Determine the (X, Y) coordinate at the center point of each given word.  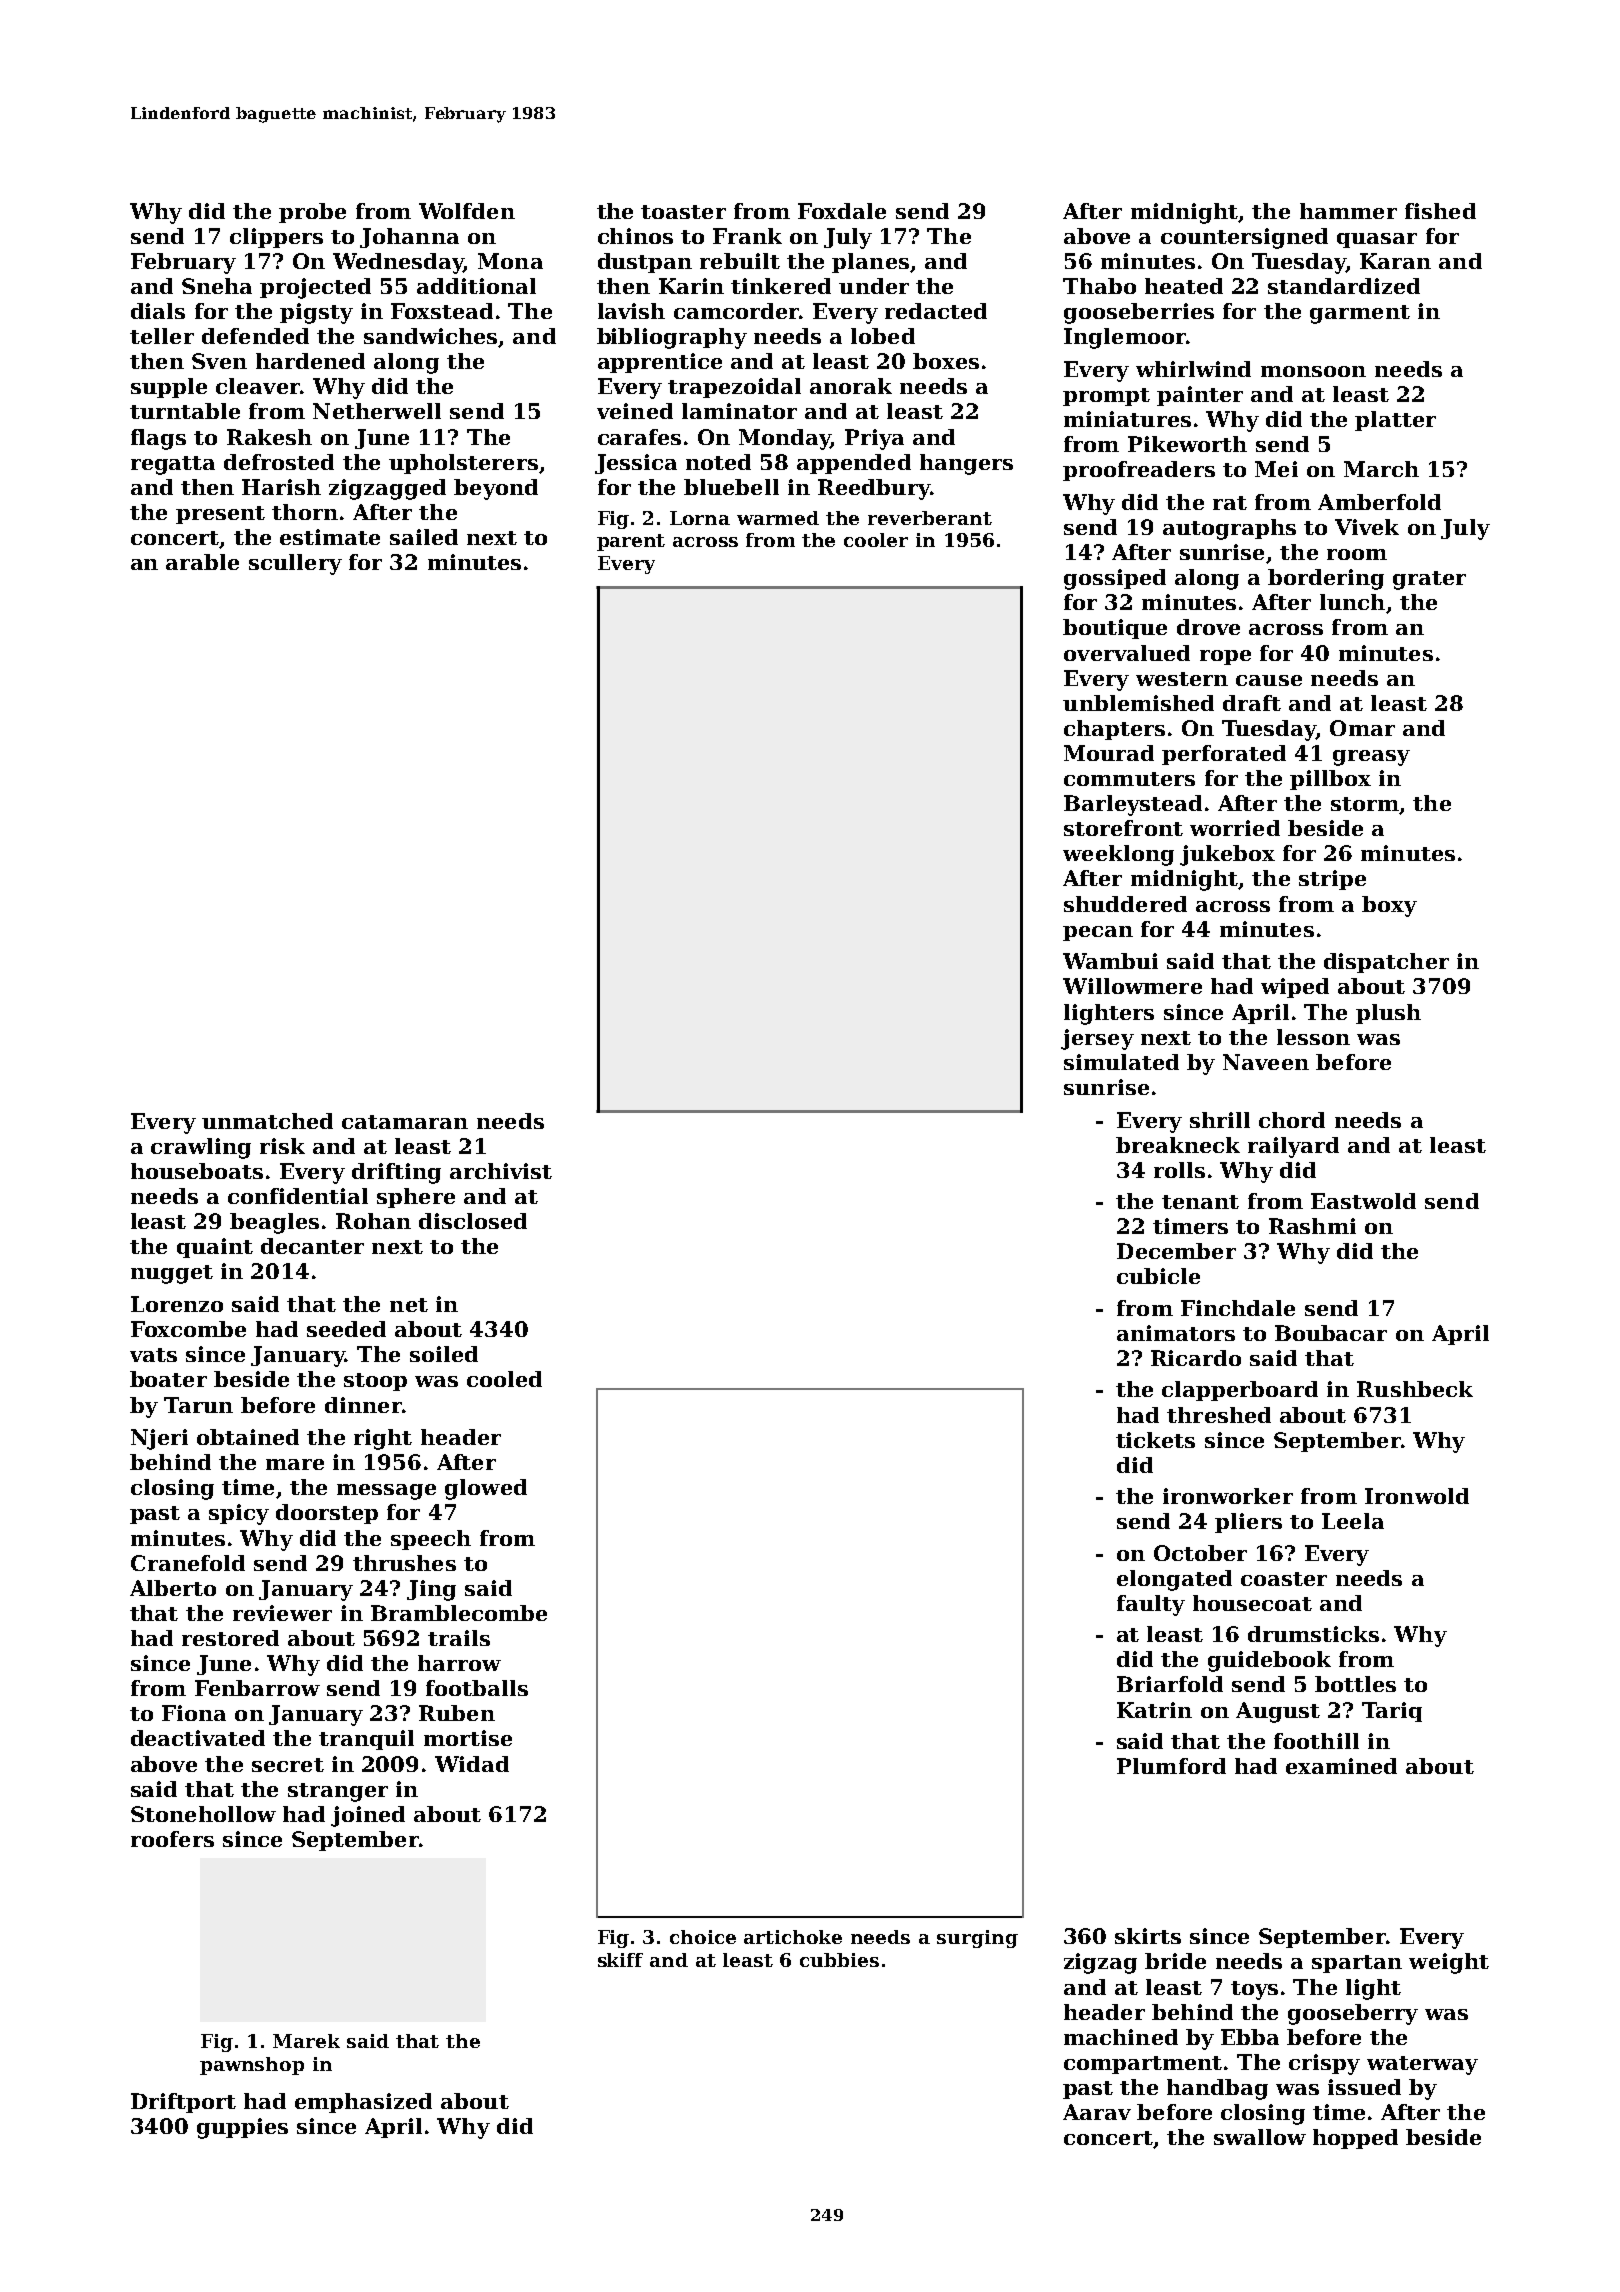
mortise (468, 1738)
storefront (1123, 828)
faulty (1151, 1605)
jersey (1097, 1039)
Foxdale (842, 211)
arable (202, 562)
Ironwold (1417, 1496)
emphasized (363, 2103)
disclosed (473, 1221)
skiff (620, 1960)
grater (1429, 580)
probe (312, 213)
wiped (1295, 988)
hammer (1348, 211)
